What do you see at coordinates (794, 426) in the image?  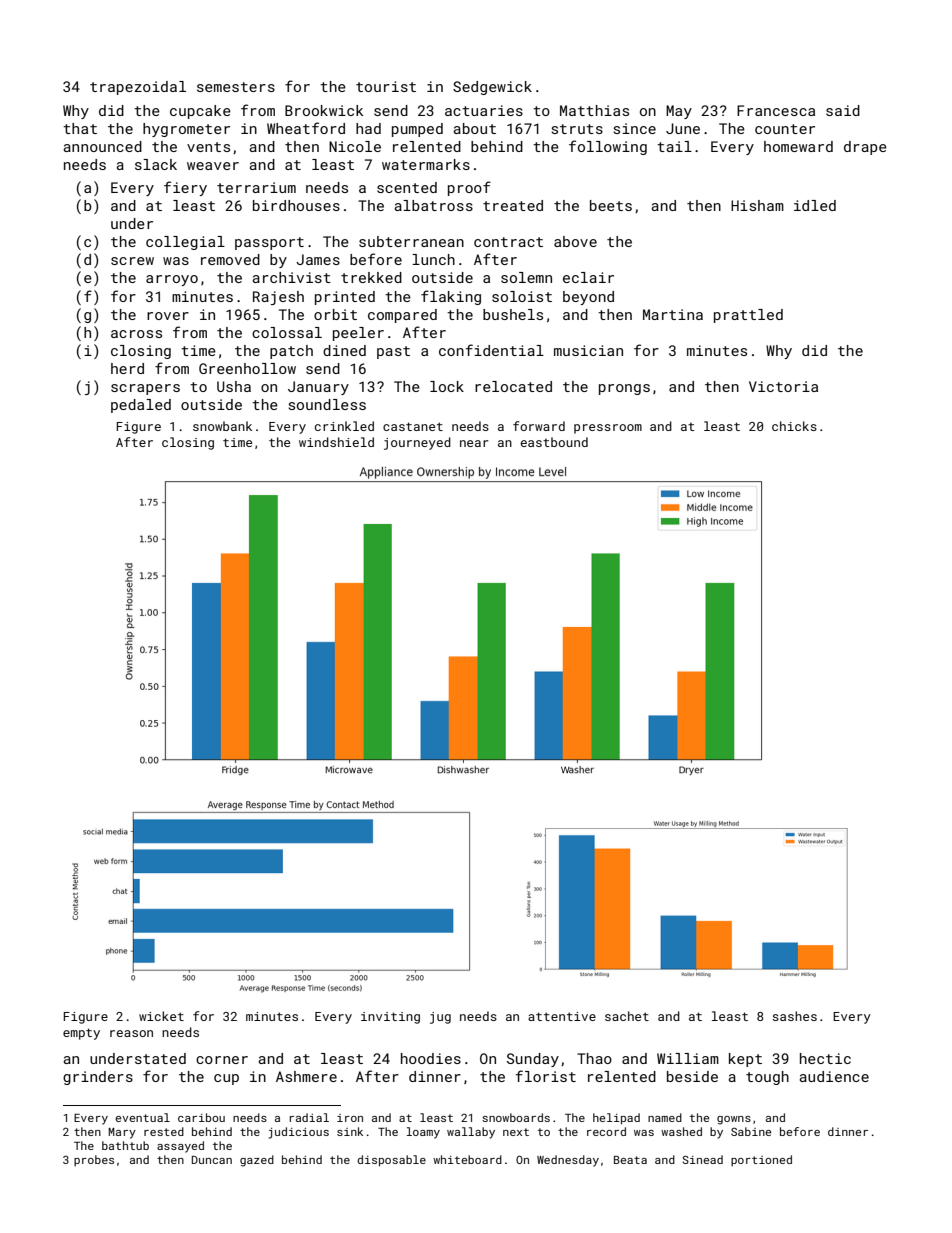 I see `chicks` at bounding box center [794, 426].
